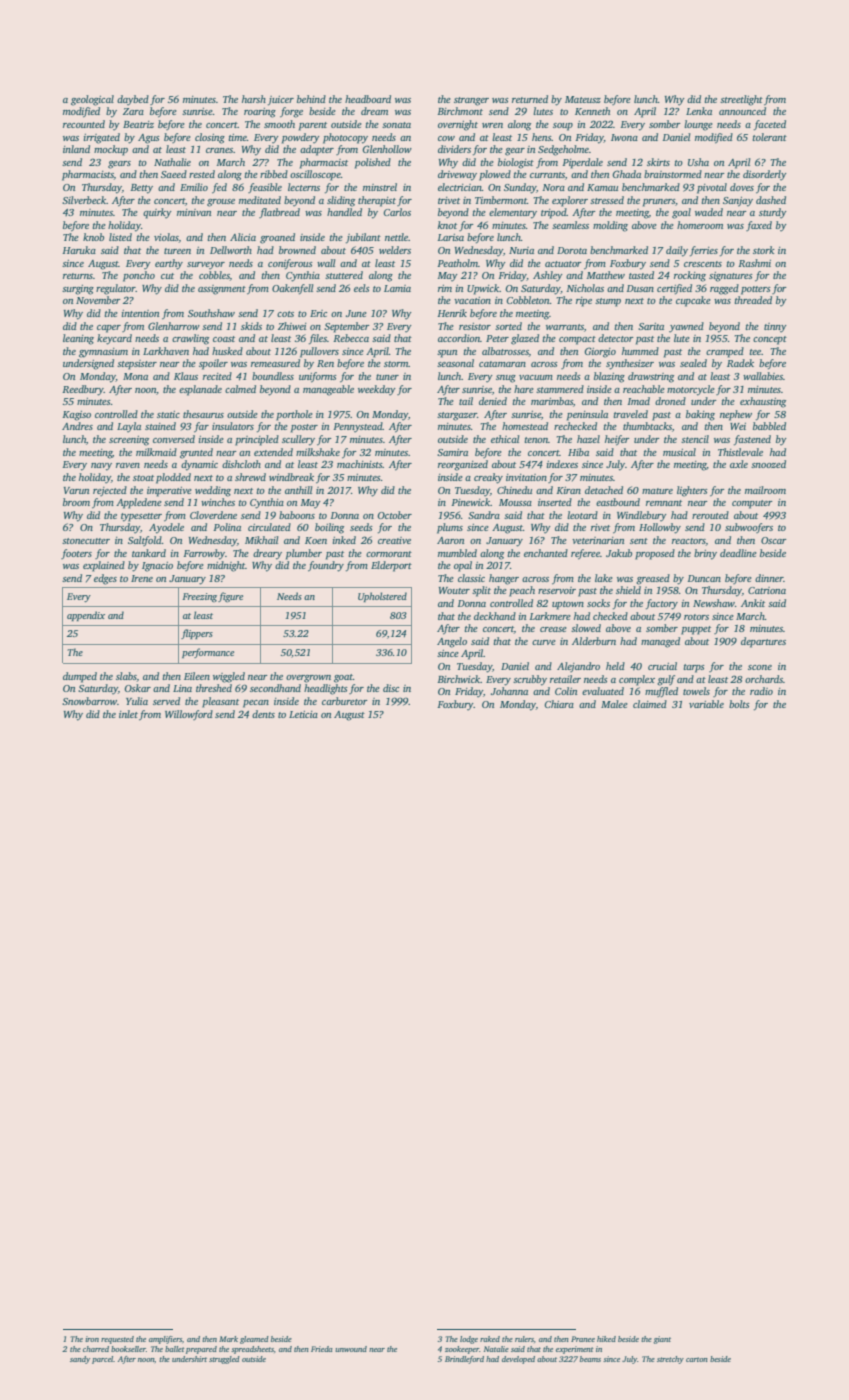 The image size is (849, 1400). Describe the element at coordinates (691, 390) in the document. I see `motorcycle` at that location.
